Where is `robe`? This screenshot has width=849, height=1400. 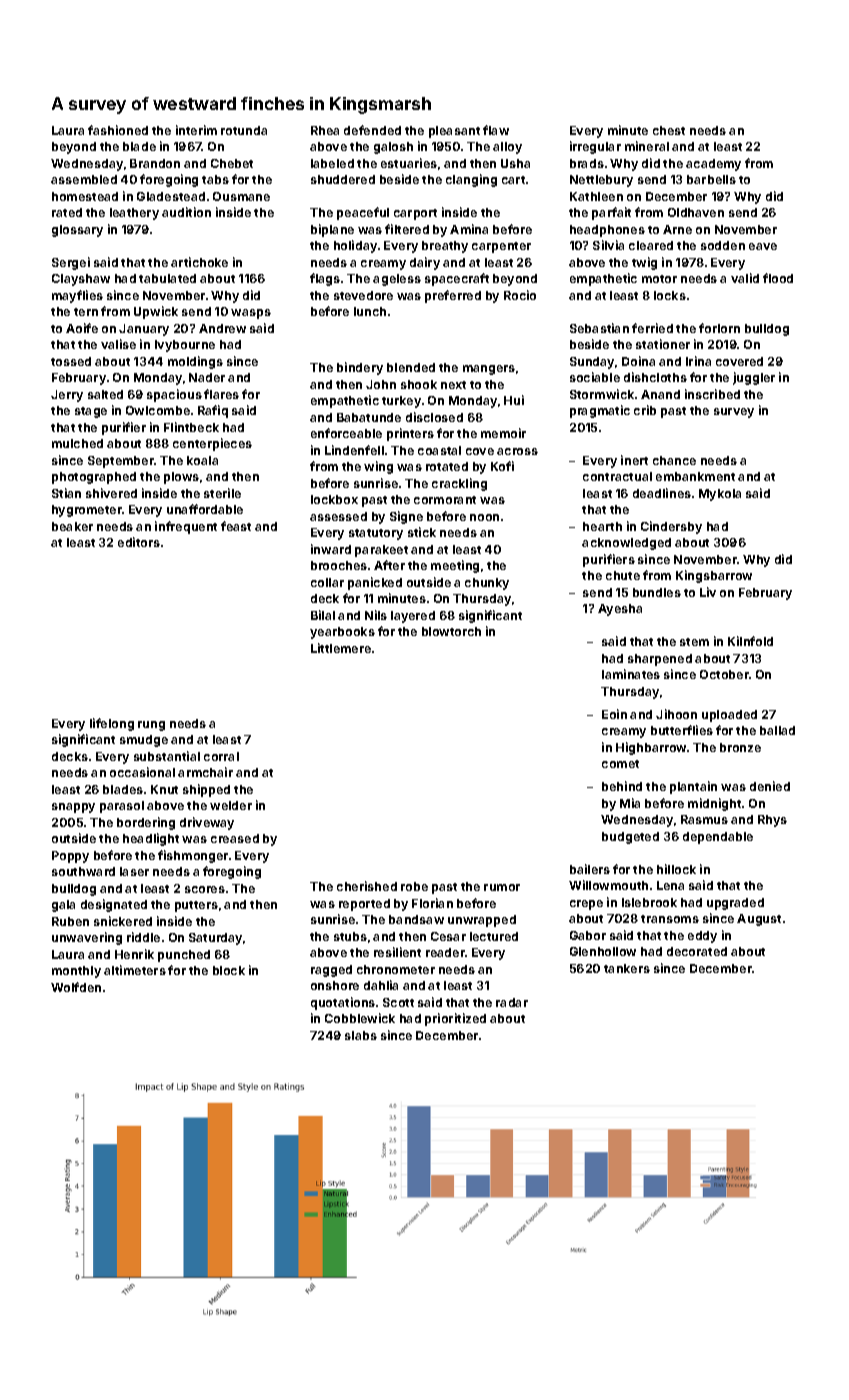 robe is located at coordinates (414, 886).
